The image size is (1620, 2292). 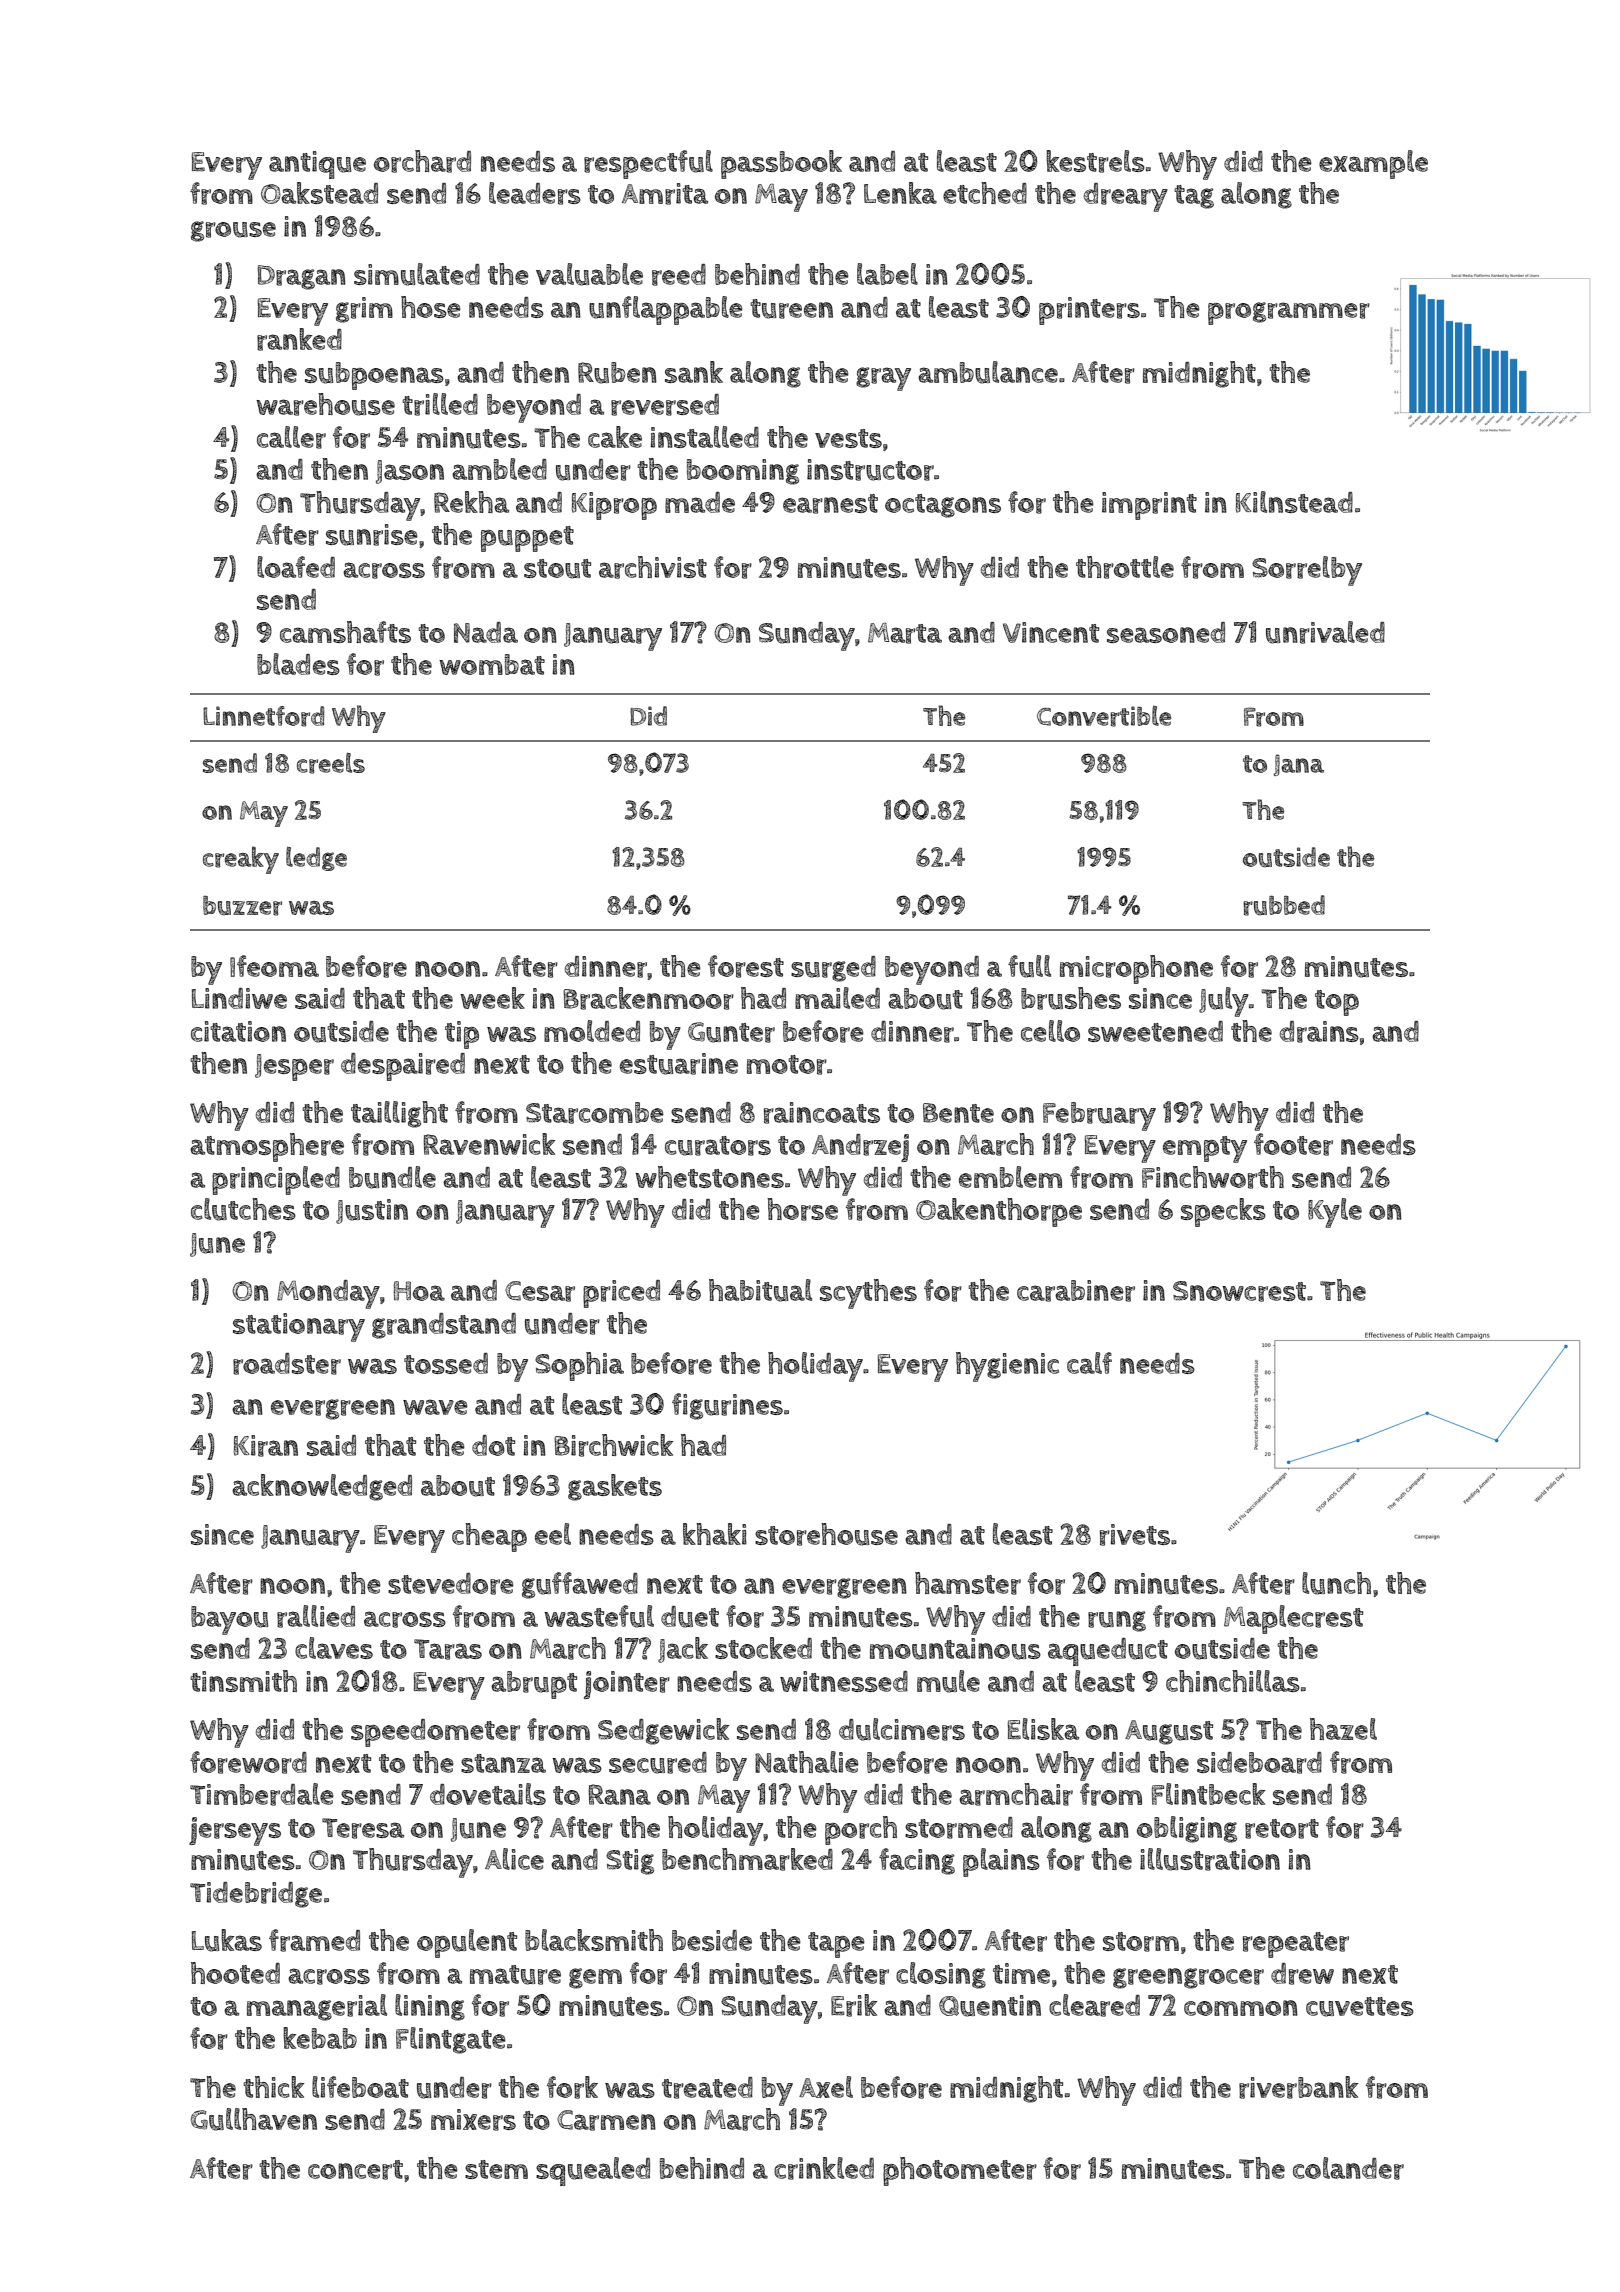 I want to click on sunrise, so click(x=372, y=535).
